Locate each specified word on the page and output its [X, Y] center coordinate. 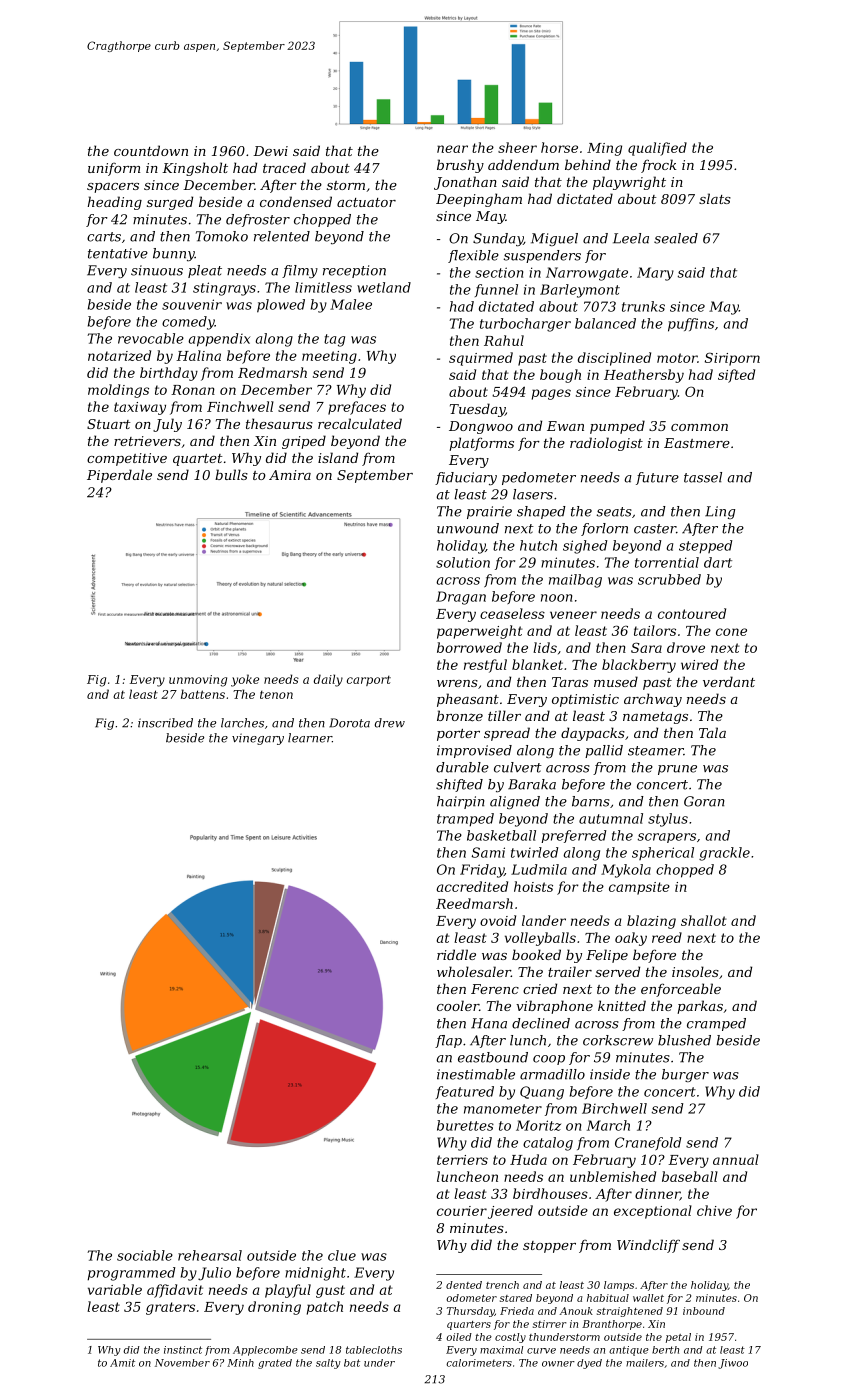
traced [284, 167]
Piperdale [119, 476]
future [657, 478]
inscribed [165, 723]
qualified [657, 149]
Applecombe [265, 1351]
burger [685, 1075]
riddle [456, 954]
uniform [114, 169]
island [338, 457]
